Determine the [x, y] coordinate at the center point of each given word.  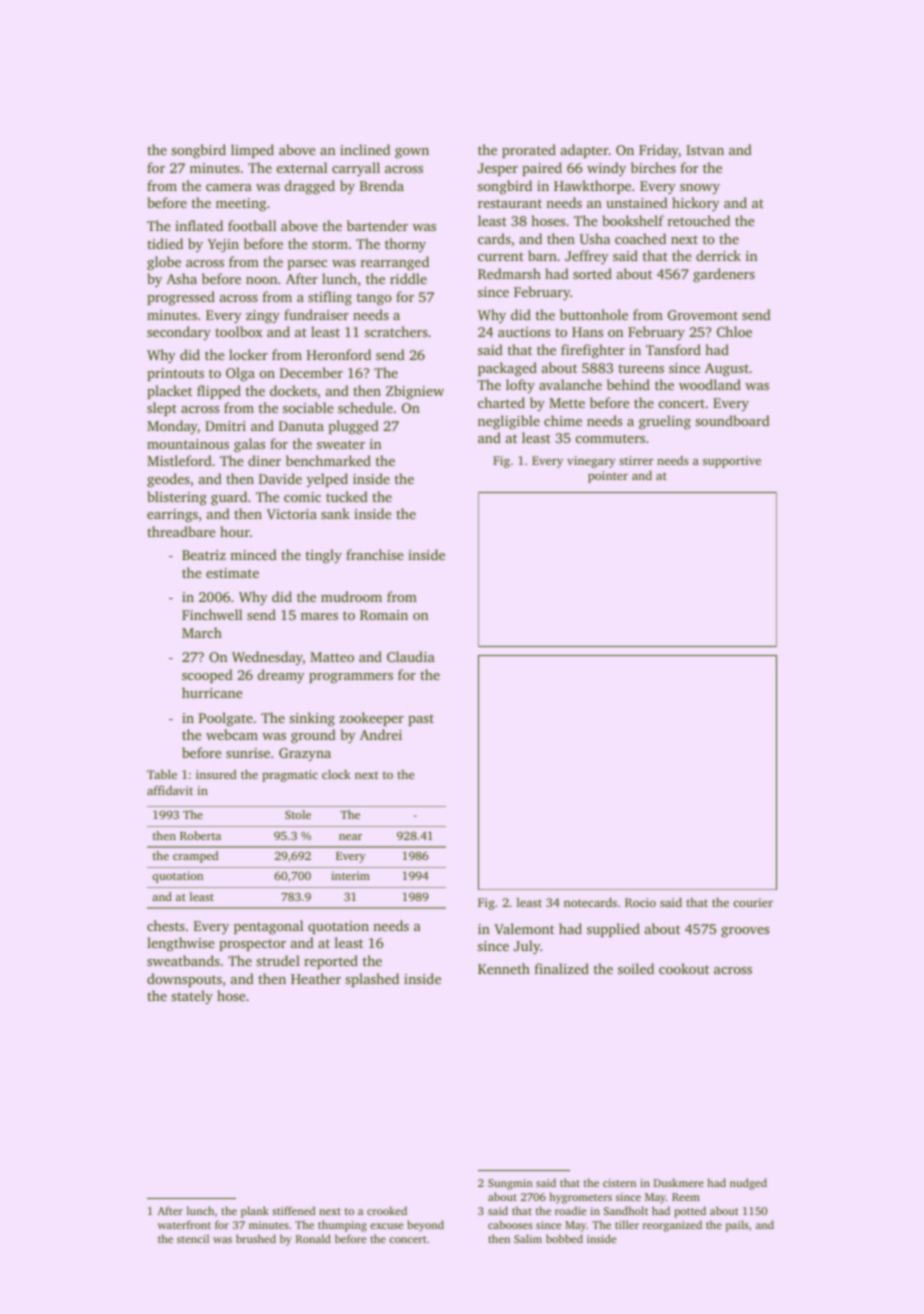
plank [255, 1212]
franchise [374, 554]
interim [350, 875]
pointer [608, 477]
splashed [372, 980]
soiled [636, 968]
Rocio [640, 902]
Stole [298, 814]
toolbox [239, 331]
